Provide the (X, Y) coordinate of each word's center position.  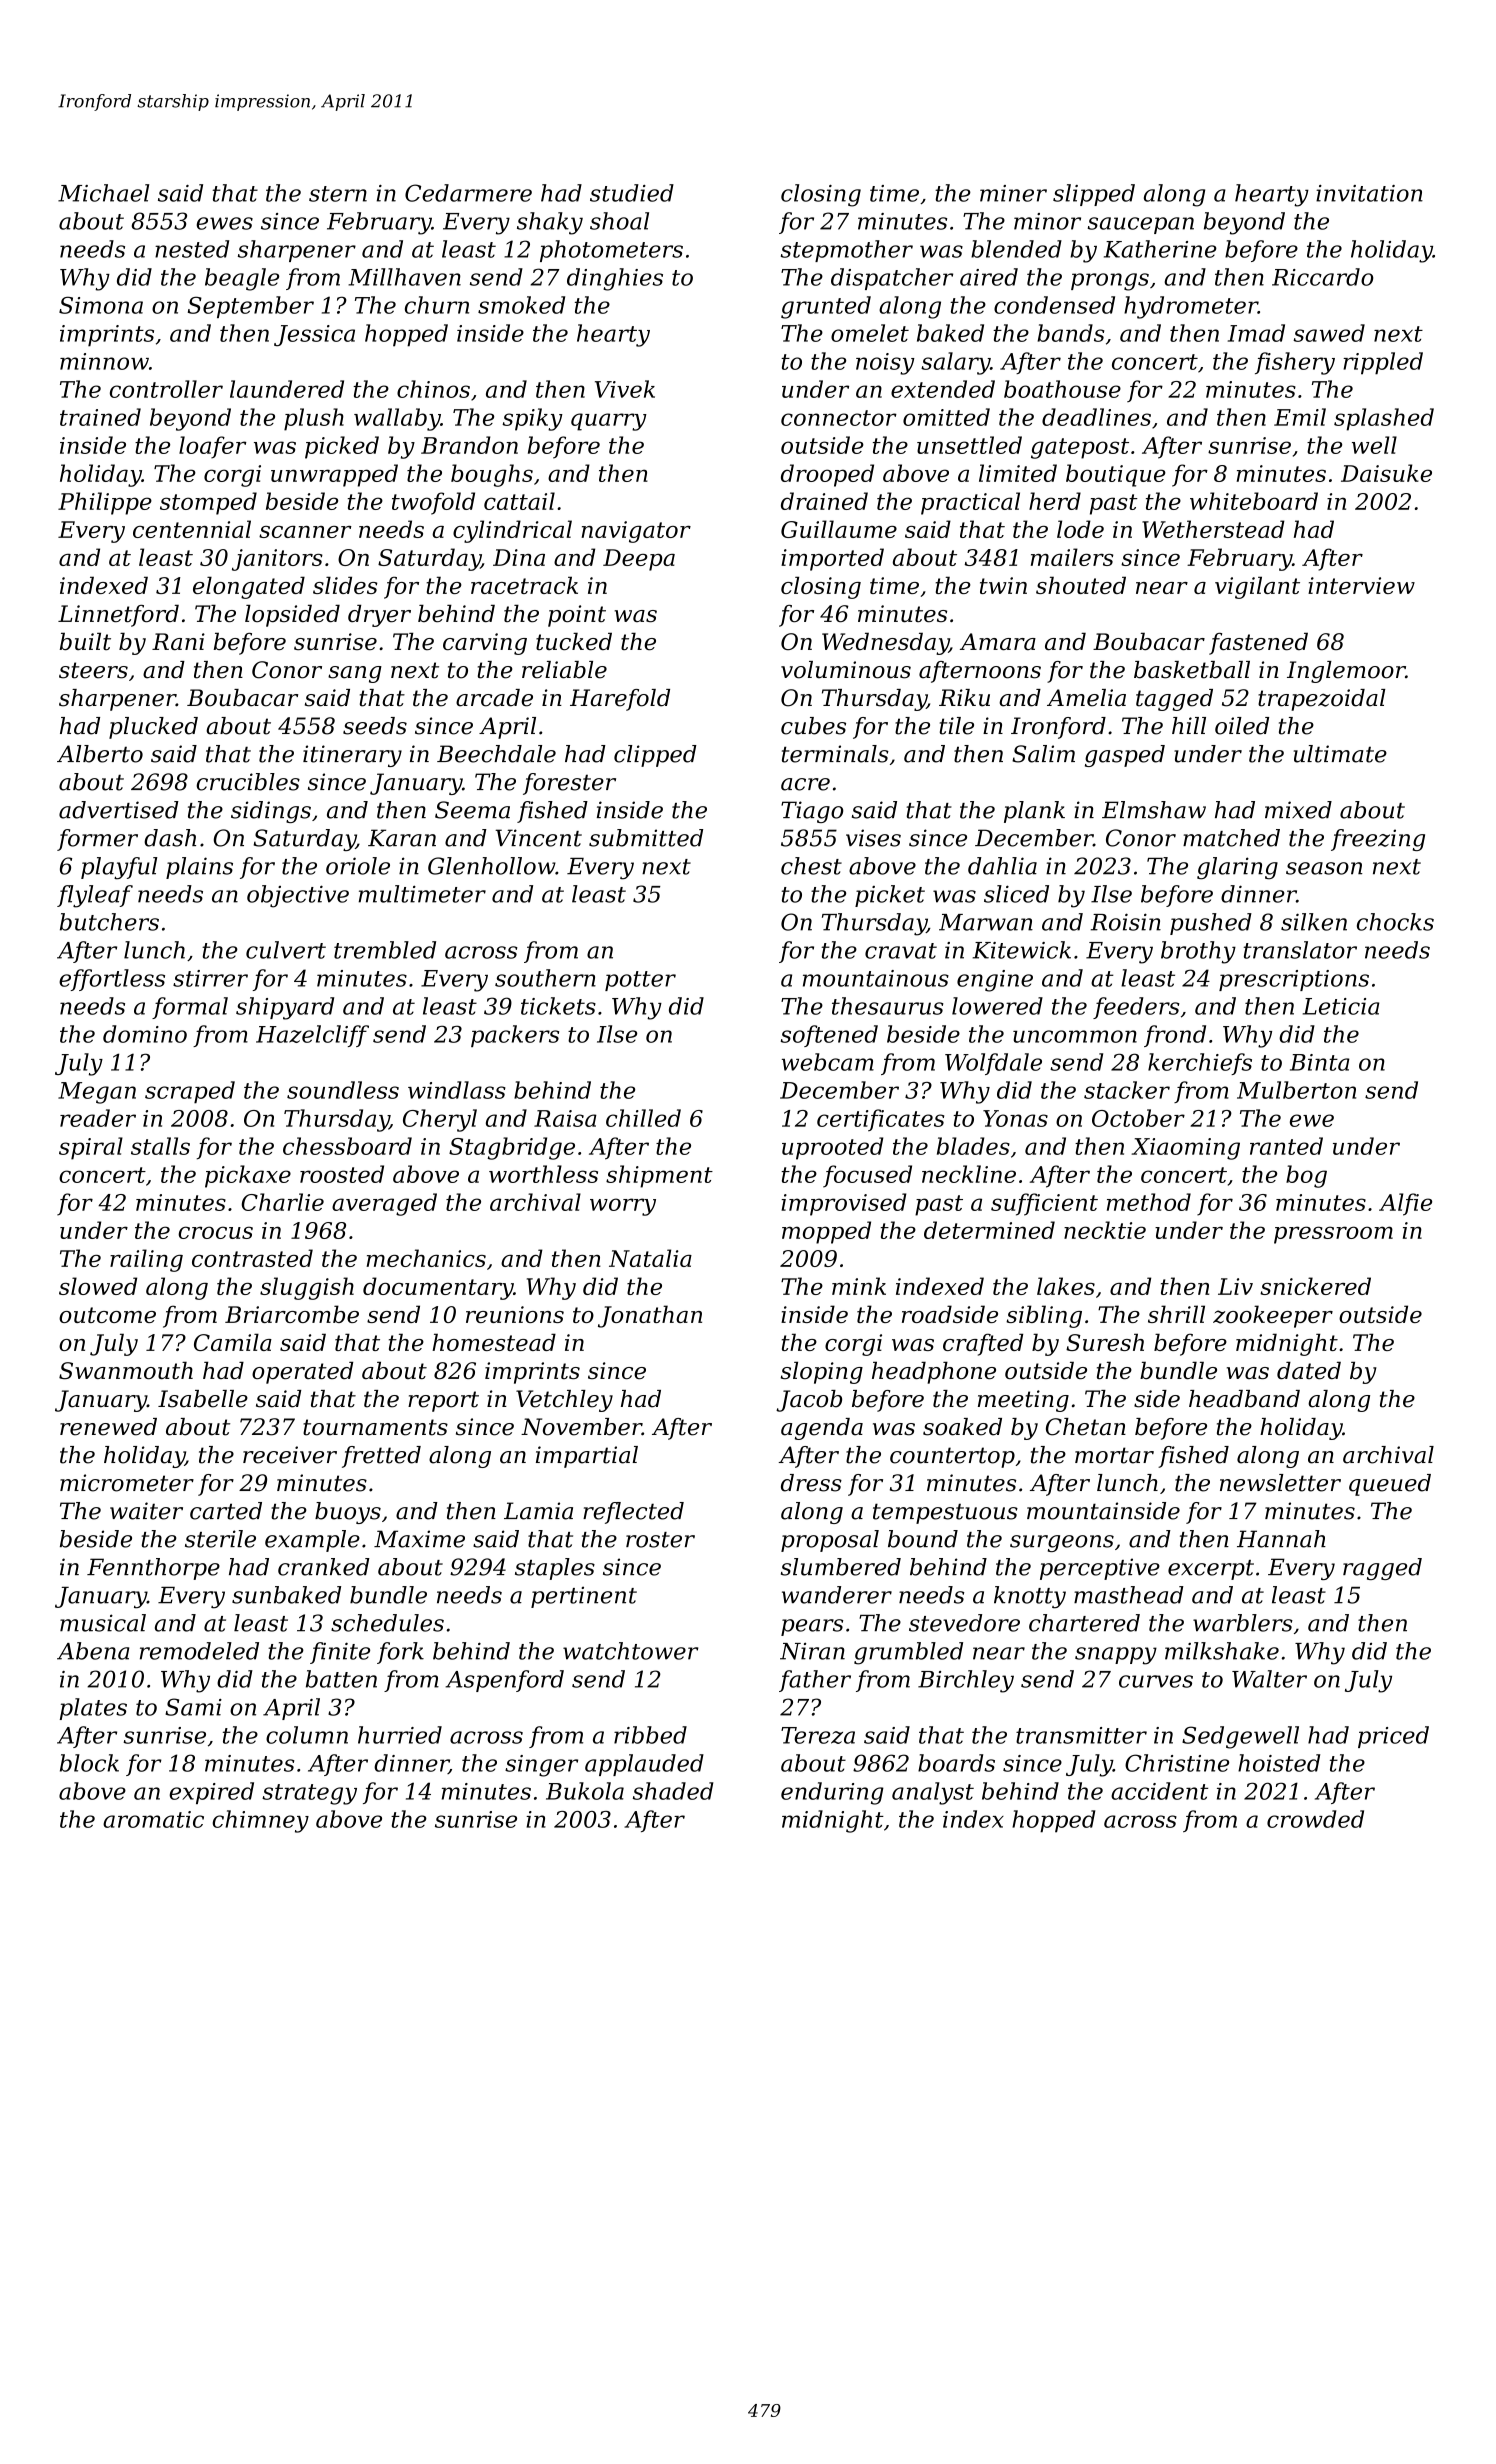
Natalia (650, 1258)
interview (1361, 585)
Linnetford (118, 616)
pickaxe (248, 1176)
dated (1309, 1371)
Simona (101, 305)
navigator (636, 532)
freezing (1378, 840)
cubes (813, 726)
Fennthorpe (153, 1569)
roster (660, 1540)
